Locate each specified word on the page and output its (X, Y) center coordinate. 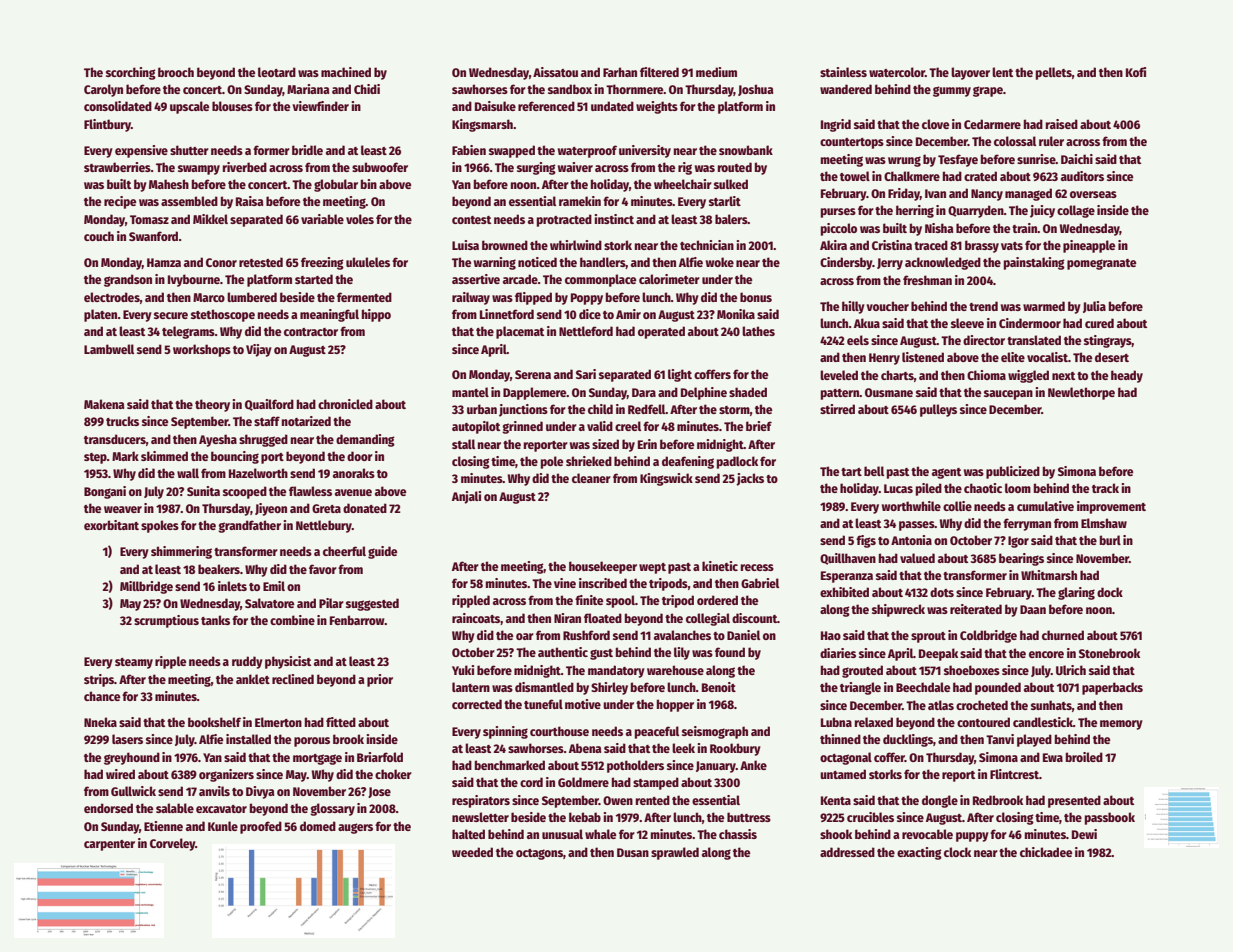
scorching (131, 73)
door (360, 456)
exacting (919, 853)
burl (1110, 540)
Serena (533, 374)
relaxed (874, 722)
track (1105, 488)
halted (468, 834)
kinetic (720, 566)
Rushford (586, 635)
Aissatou (555, 72)
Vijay (259, 350)
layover (970, 73)
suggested (372, 604)
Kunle (223, 826)
